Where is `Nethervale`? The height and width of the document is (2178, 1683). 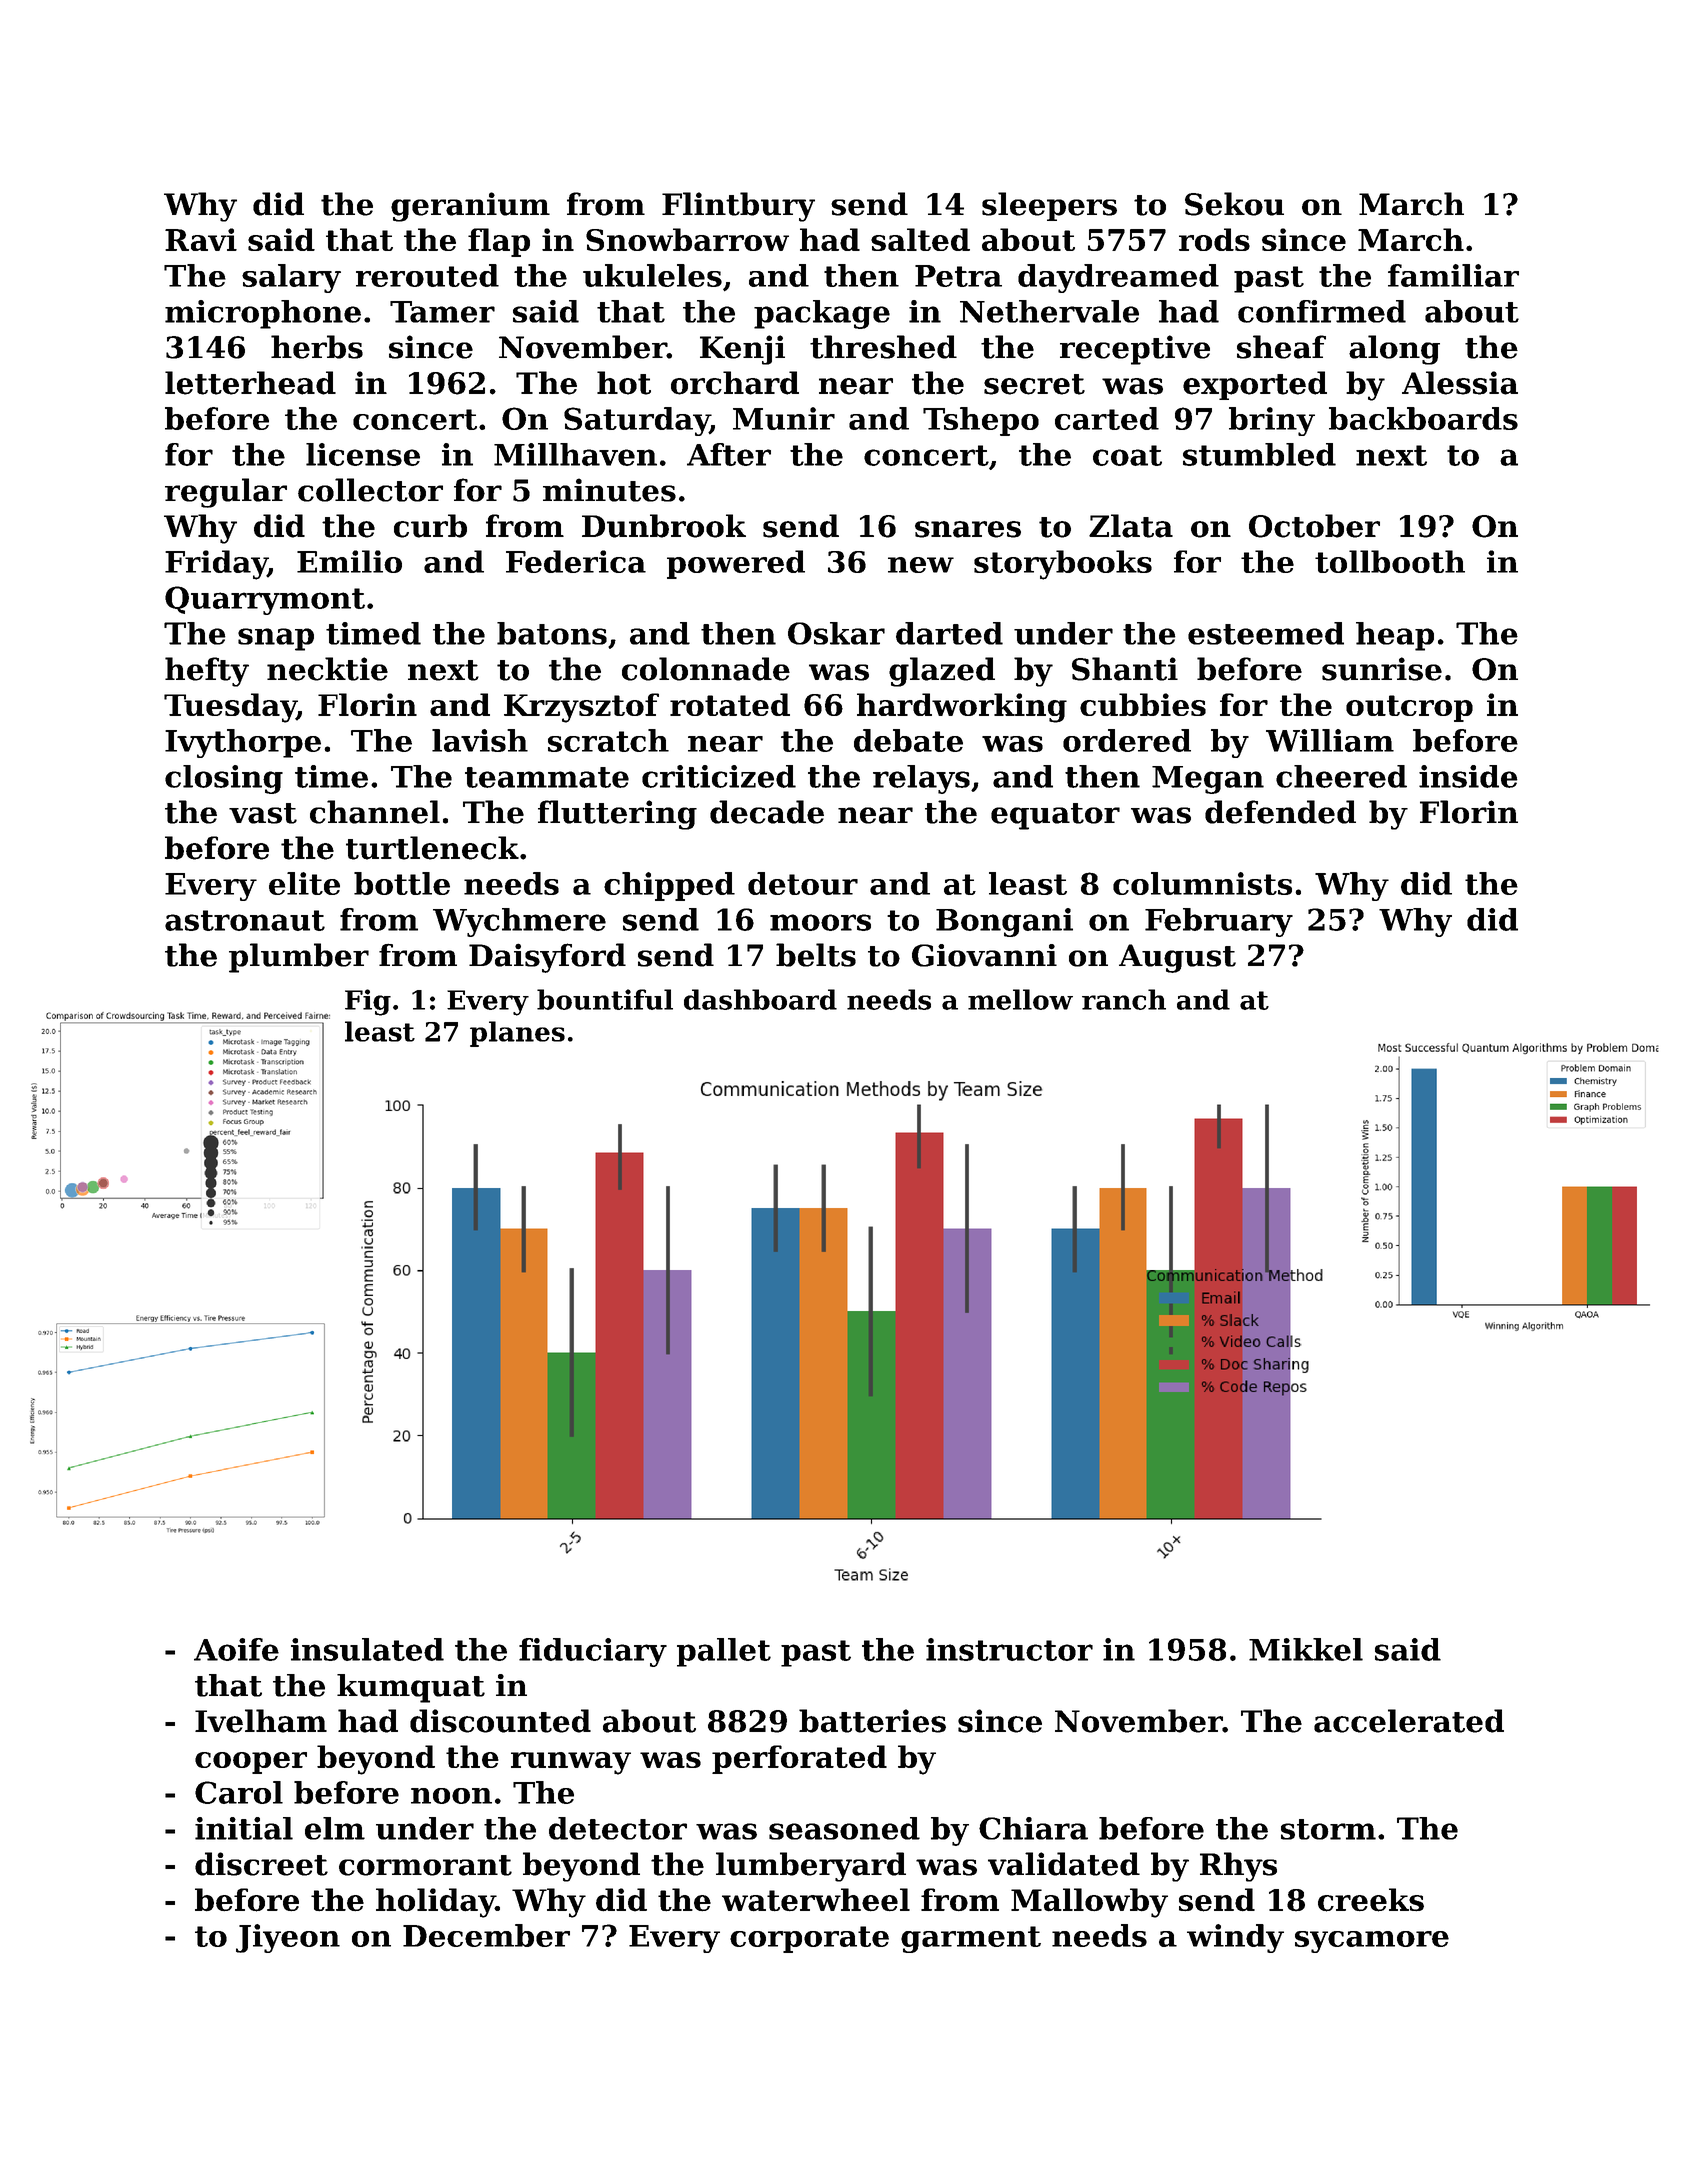
Nethervale is located at coordinates (1049, 311).
